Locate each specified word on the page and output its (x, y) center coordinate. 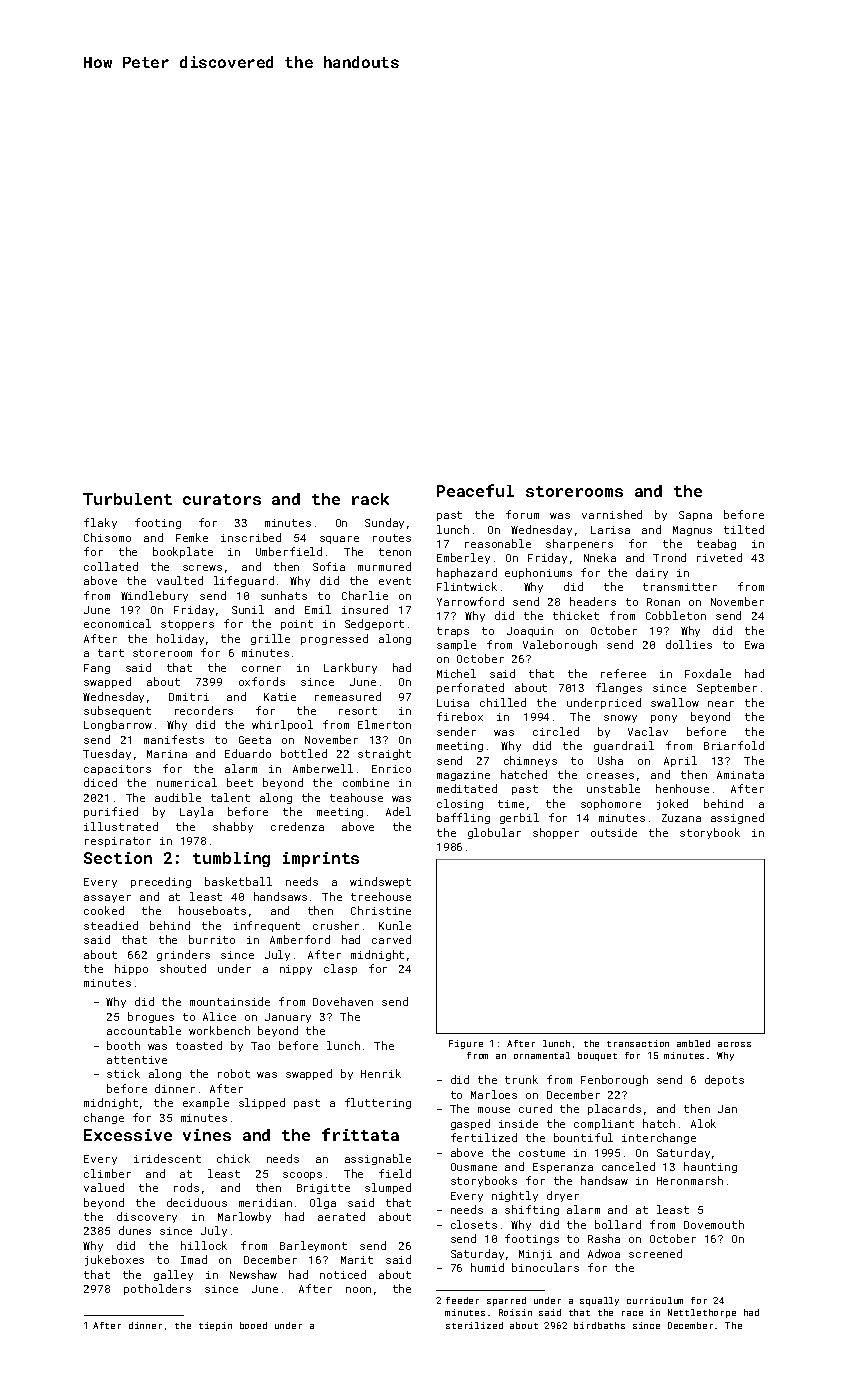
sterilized (474, 1325)
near (721, 704)
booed (253, 1325)
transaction (638, 1043)
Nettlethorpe (702, 1313)
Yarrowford (470, 601)
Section (118, 858)
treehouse (381, 896)
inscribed (251, 537)
